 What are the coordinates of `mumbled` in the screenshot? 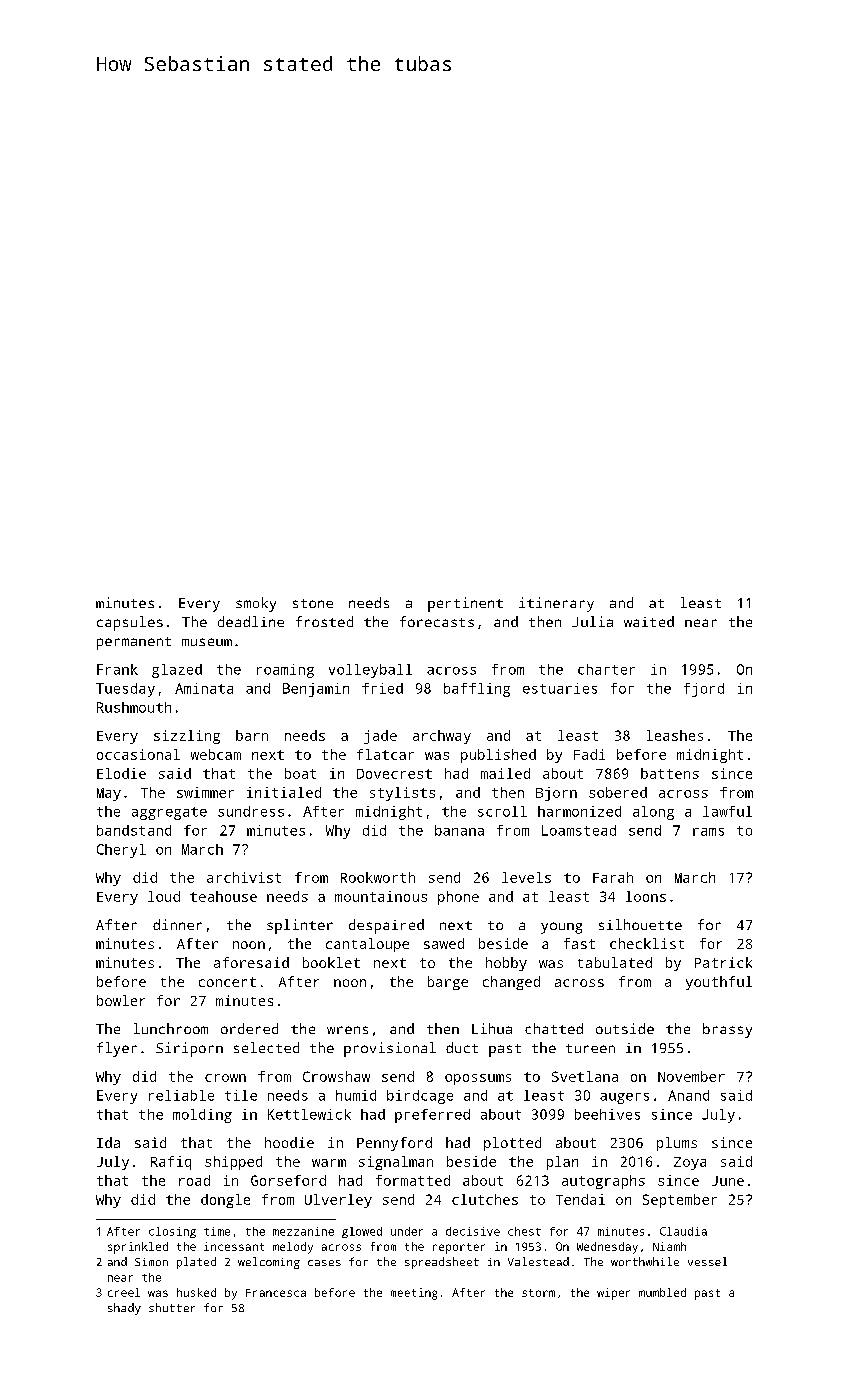 It's located at (662, 1292).
